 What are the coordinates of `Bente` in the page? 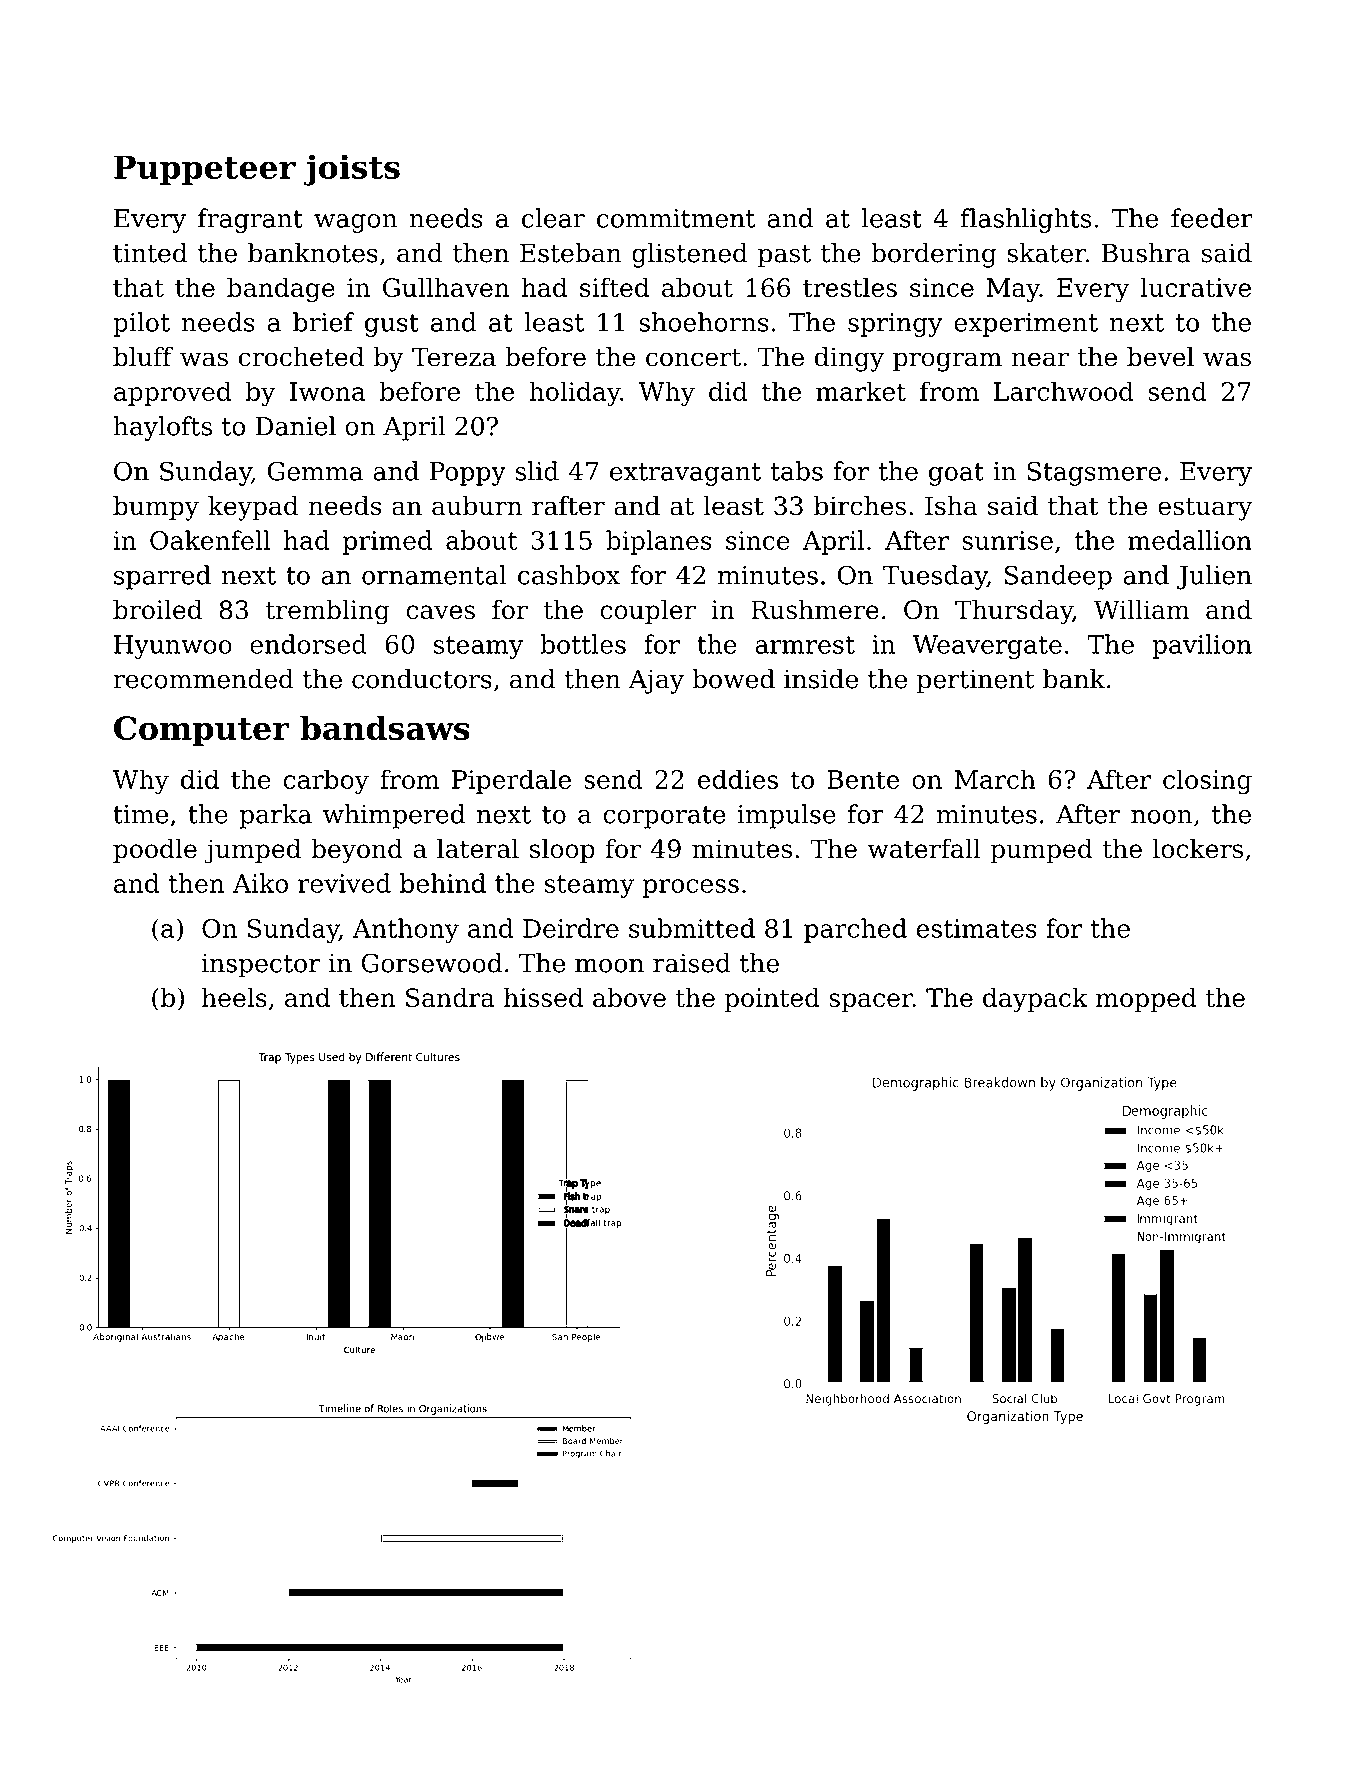 It's located at (863, 779).
